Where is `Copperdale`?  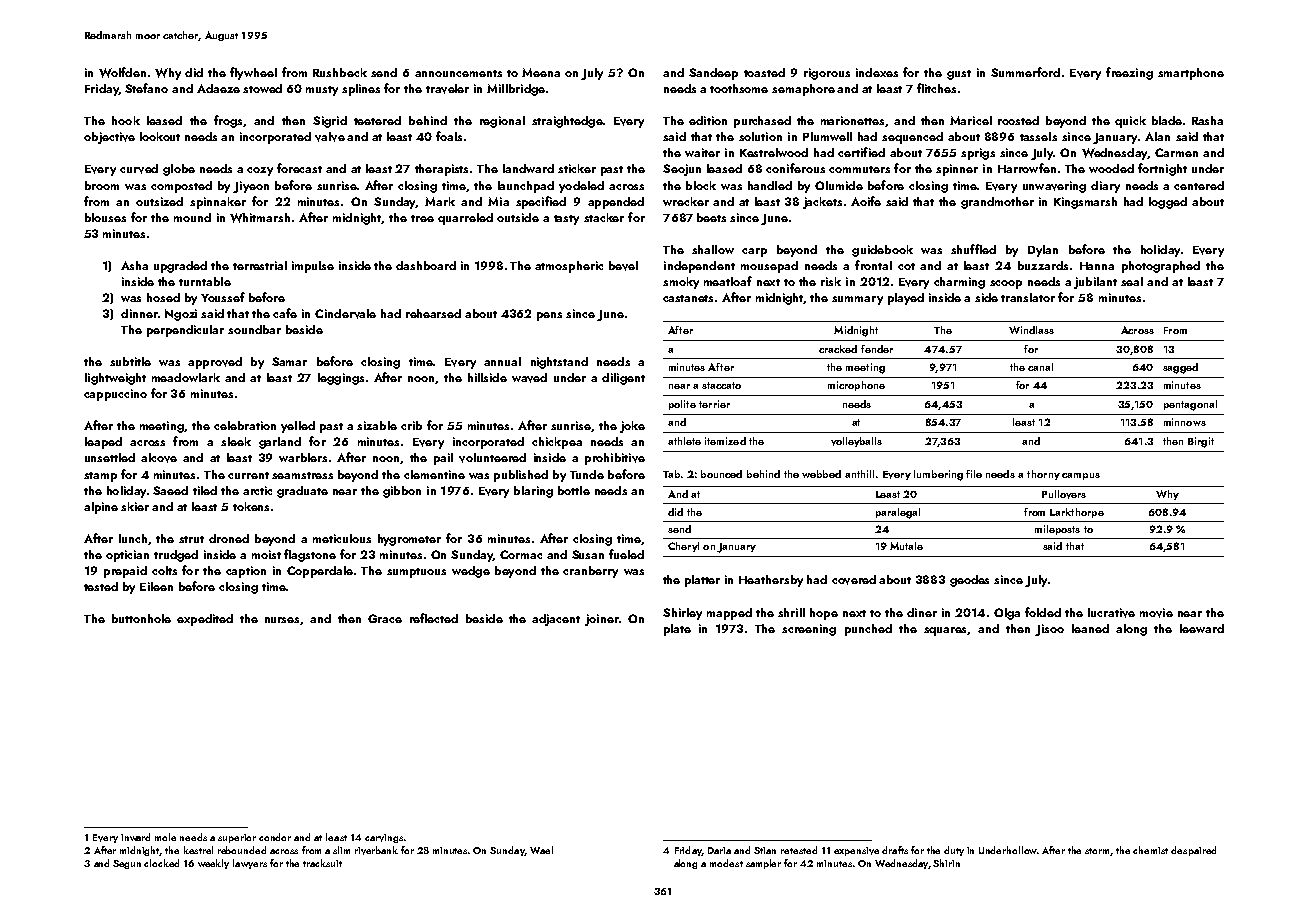 Copperdale is located at coordinates (320, 572).
